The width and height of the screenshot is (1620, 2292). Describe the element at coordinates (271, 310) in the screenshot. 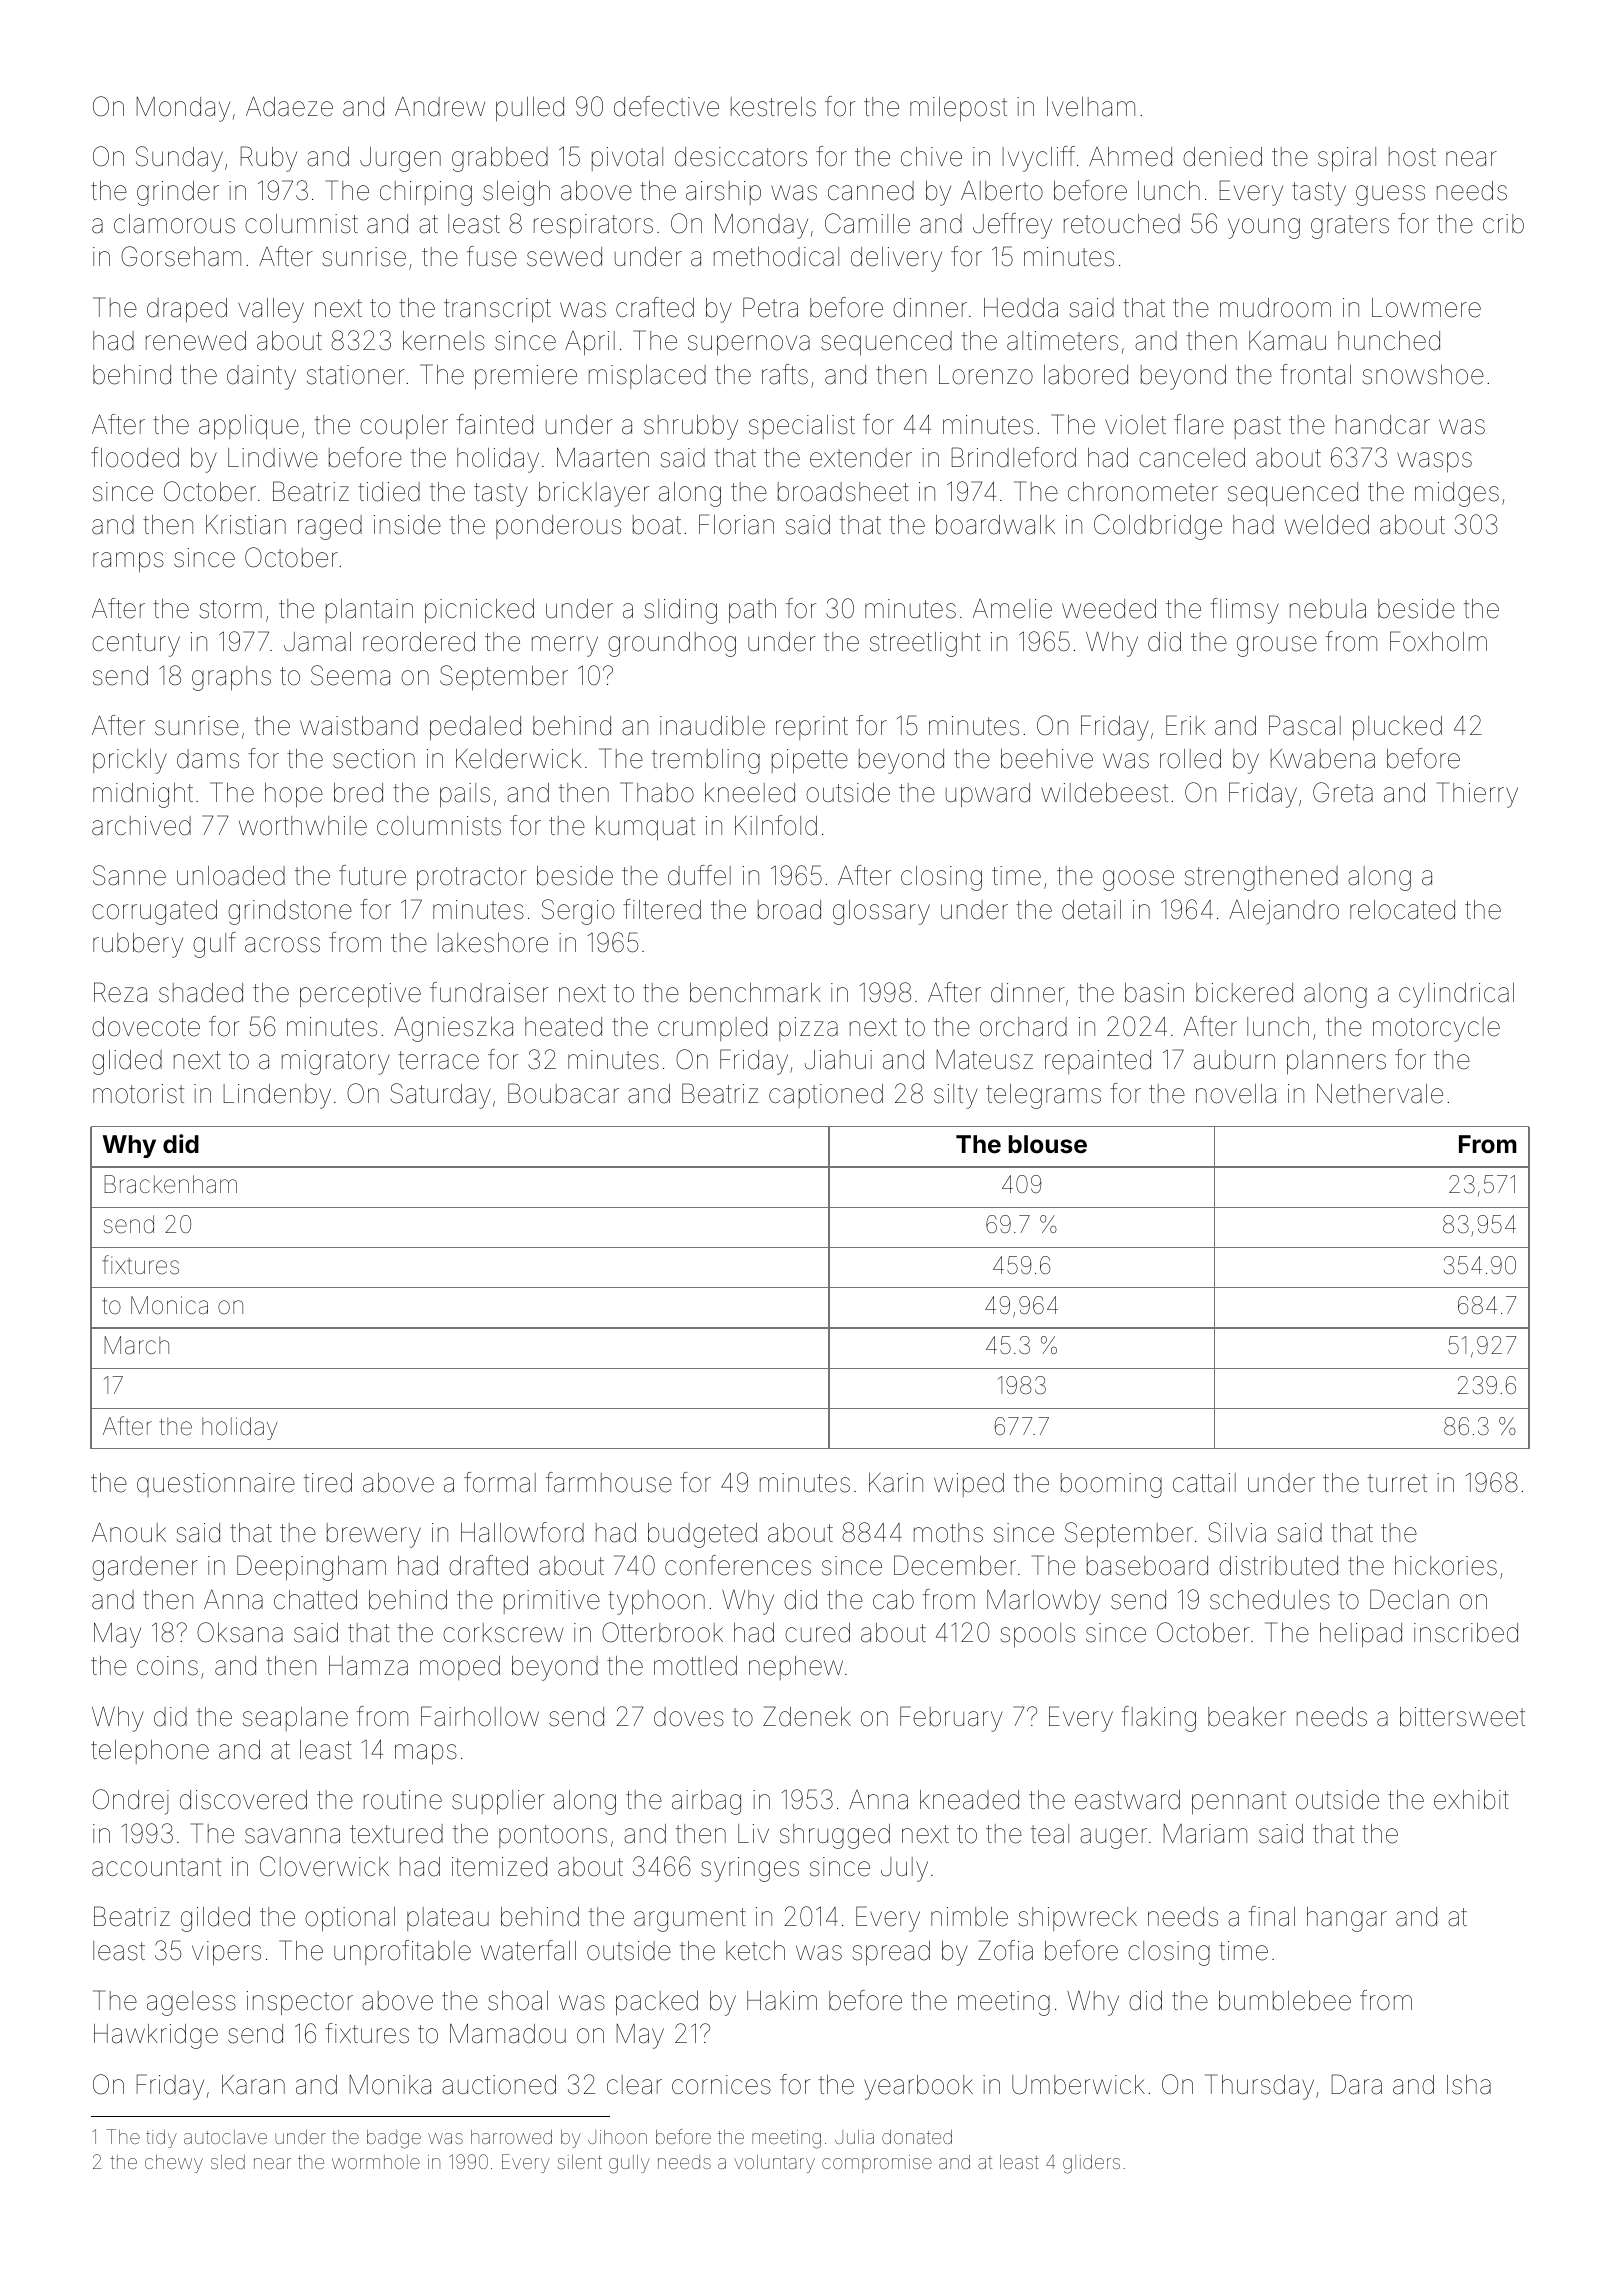

I see `valley` at that location.
